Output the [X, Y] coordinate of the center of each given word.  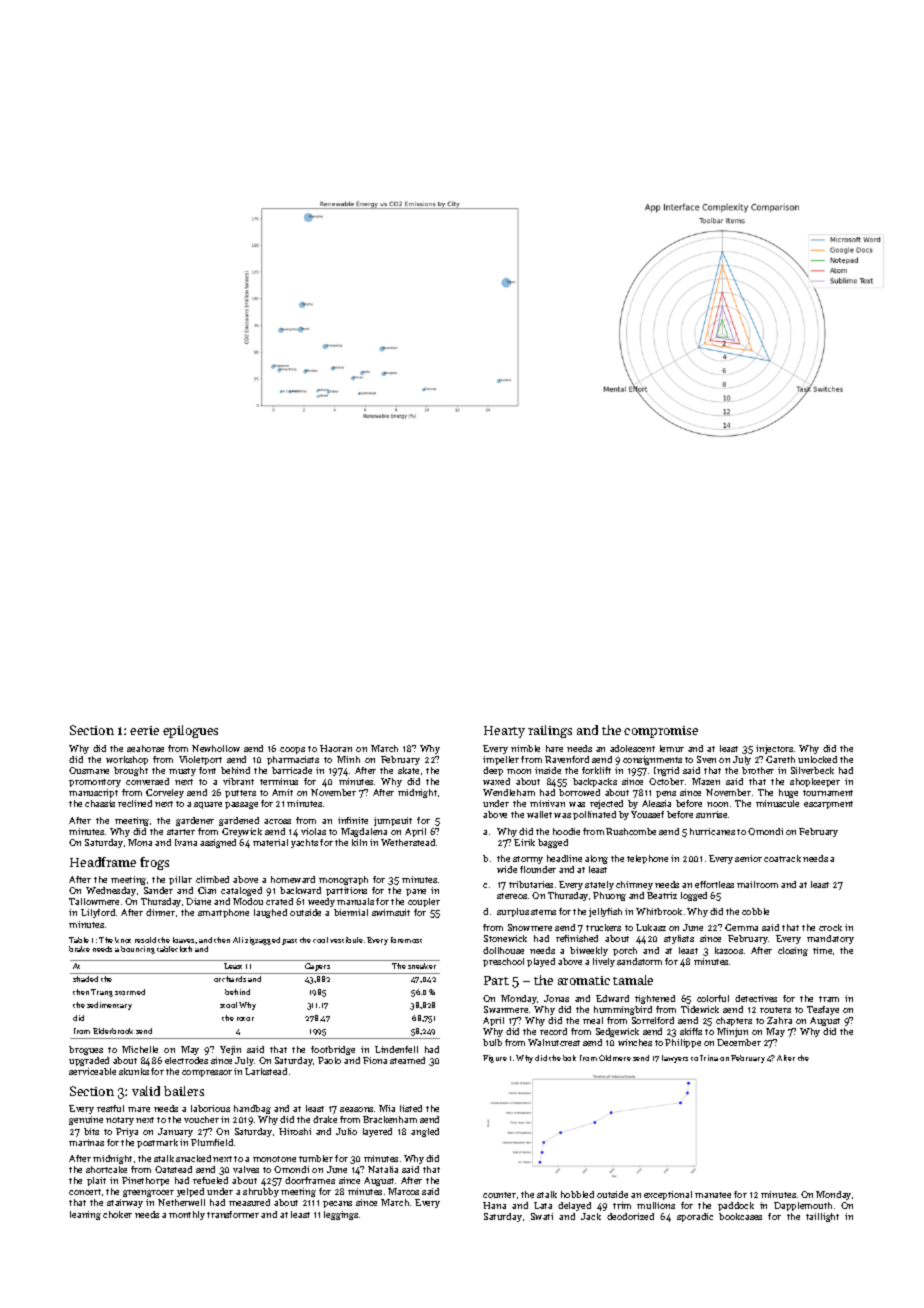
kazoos [729, 950]
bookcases [740, 1216]
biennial [351, 912]
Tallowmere [94, 901]
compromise [661, 732]
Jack [591, 1216]
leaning [85, 1215]
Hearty [504, 732]
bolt [569, 1058]
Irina [709, 1058]
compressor [207, 1073]
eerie [144, 730]
